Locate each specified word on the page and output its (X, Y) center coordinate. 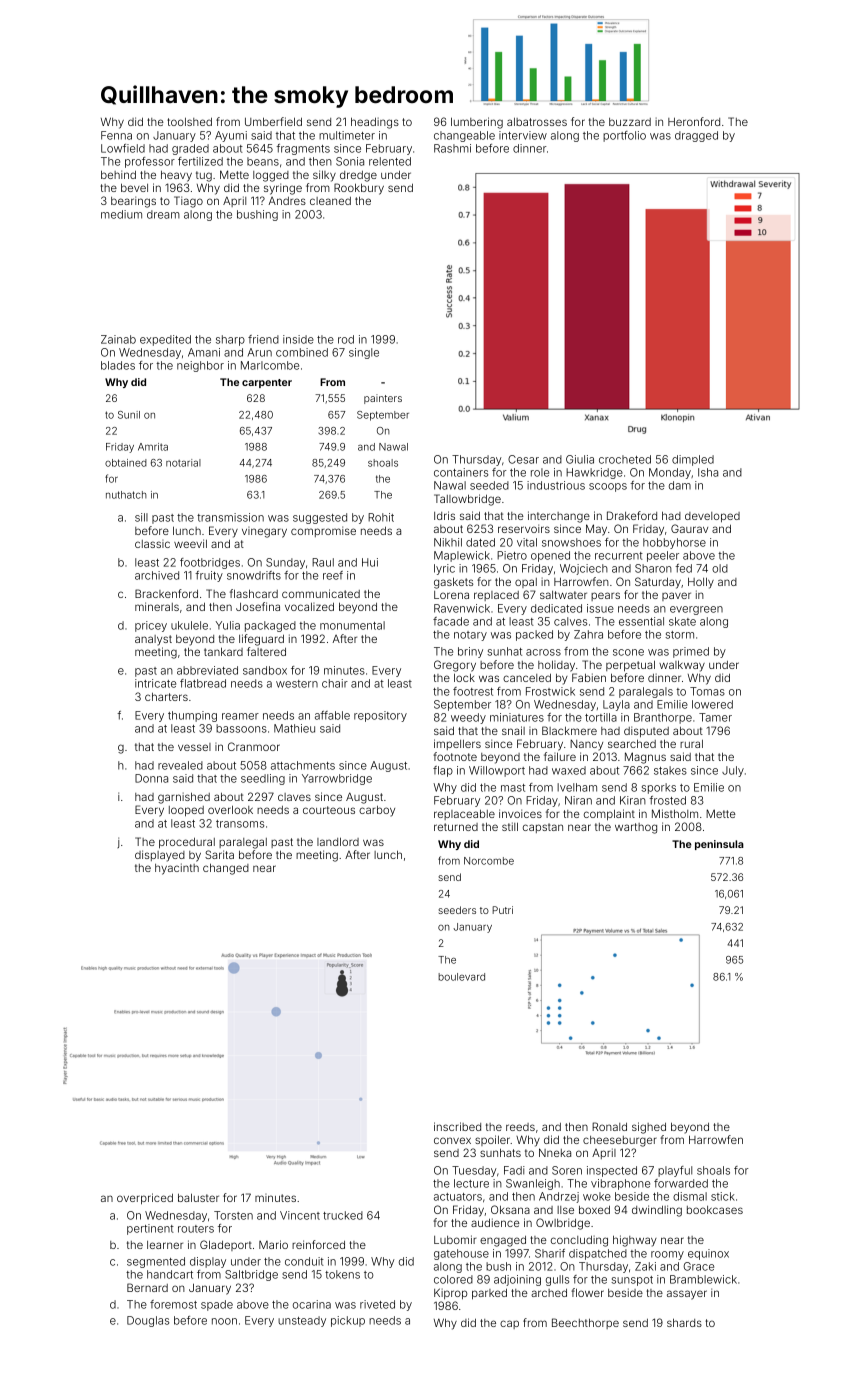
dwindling (657, 1211)
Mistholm (675, 813)
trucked (343, 1215)
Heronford (694, 121)
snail (513, 730)
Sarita (219, 854)
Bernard (147, 1287)
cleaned (330, 201)
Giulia (580, 459)
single (364, 353)
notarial (183, 463)
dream (163, 214)
